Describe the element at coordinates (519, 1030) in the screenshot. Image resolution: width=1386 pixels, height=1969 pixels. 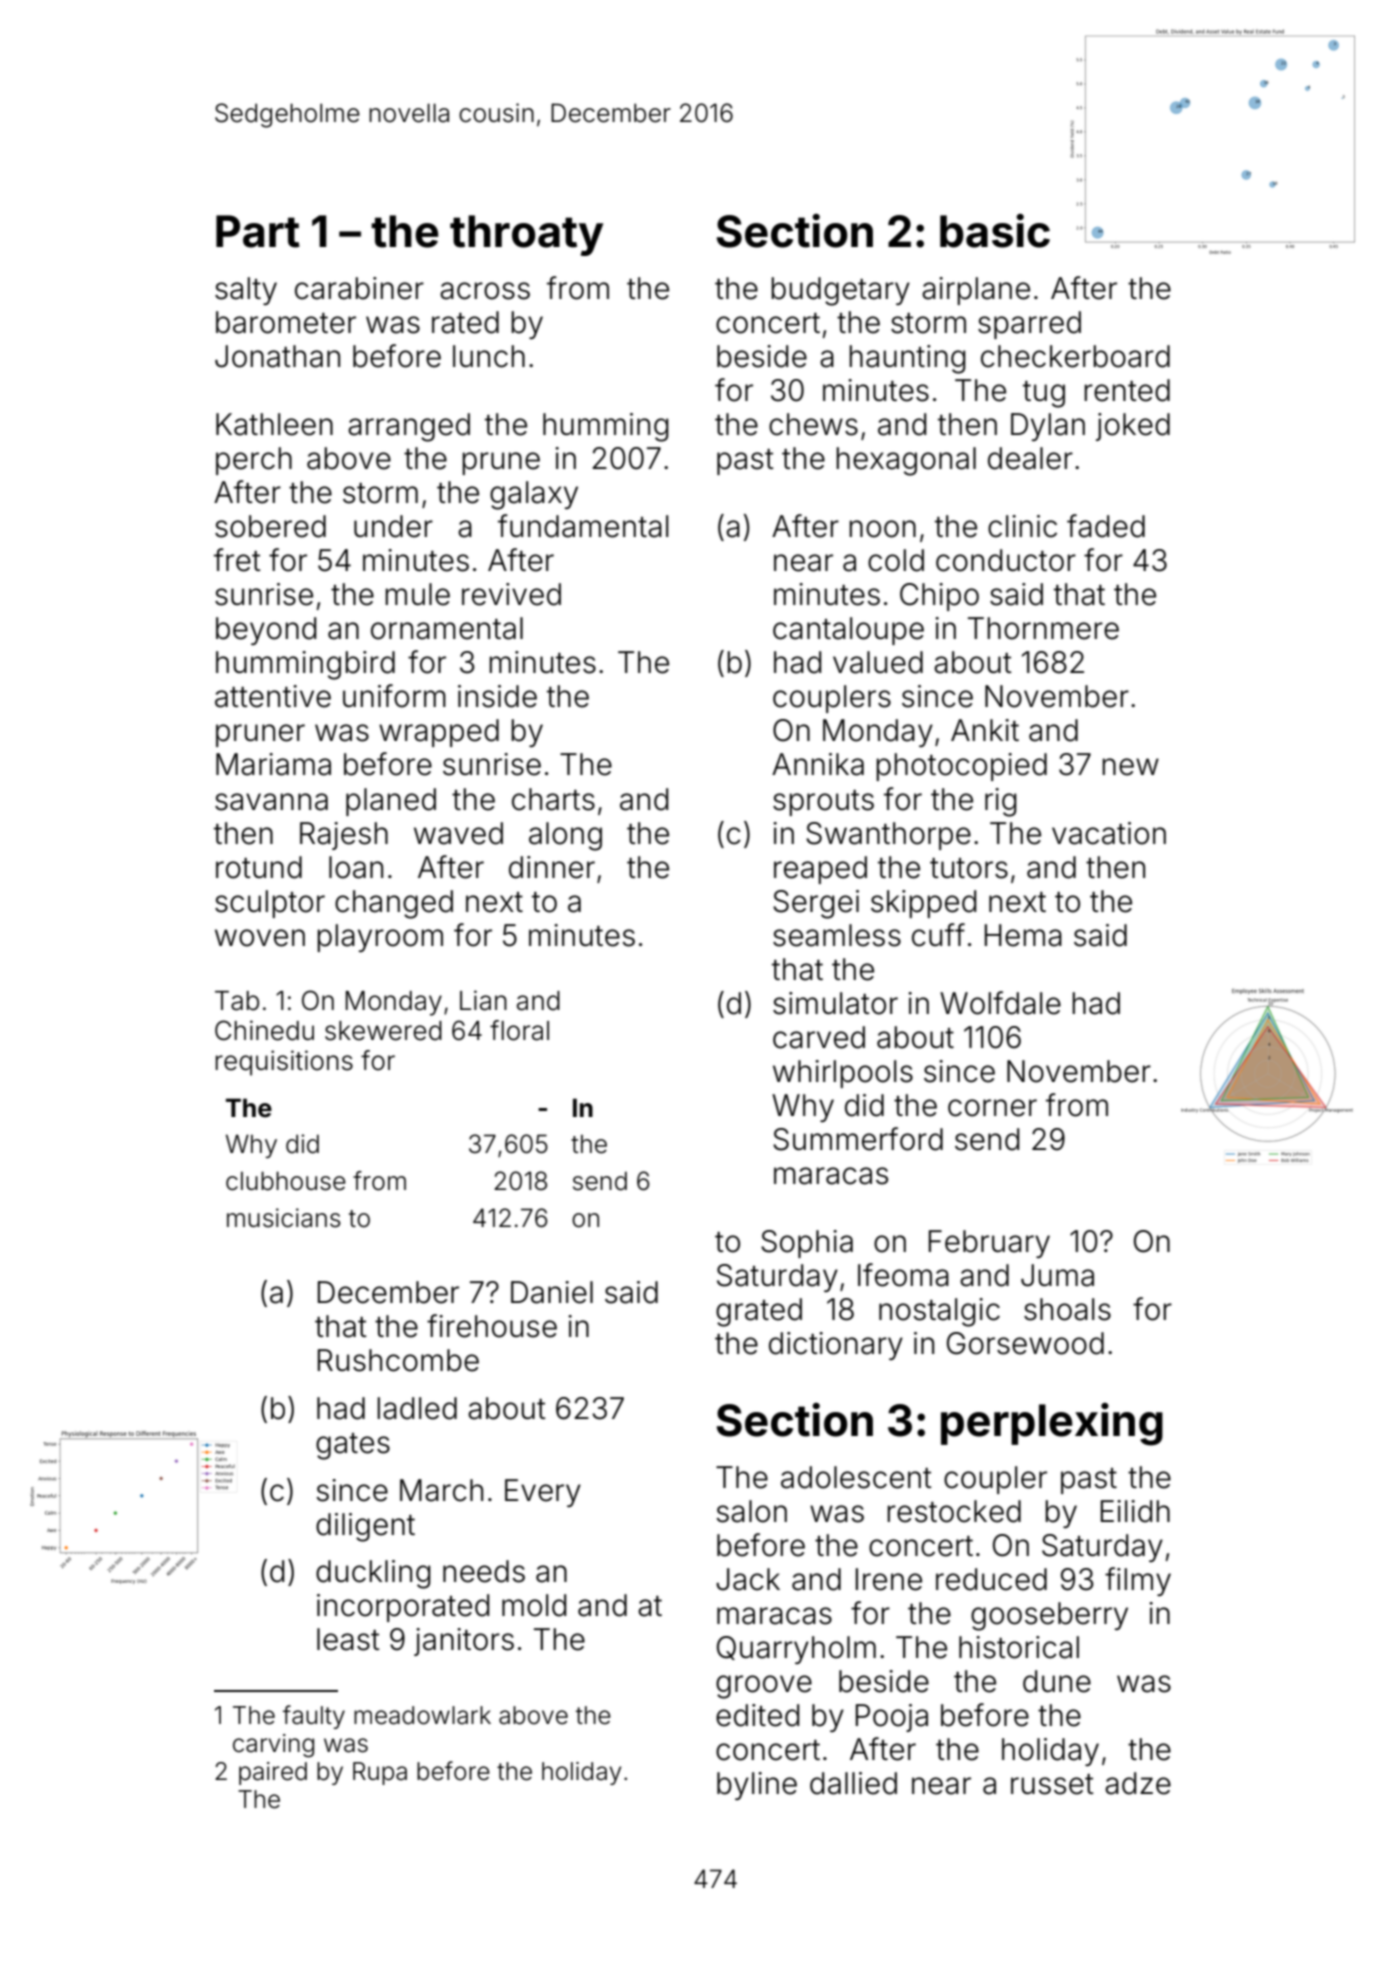
I see `floral` at that location.
